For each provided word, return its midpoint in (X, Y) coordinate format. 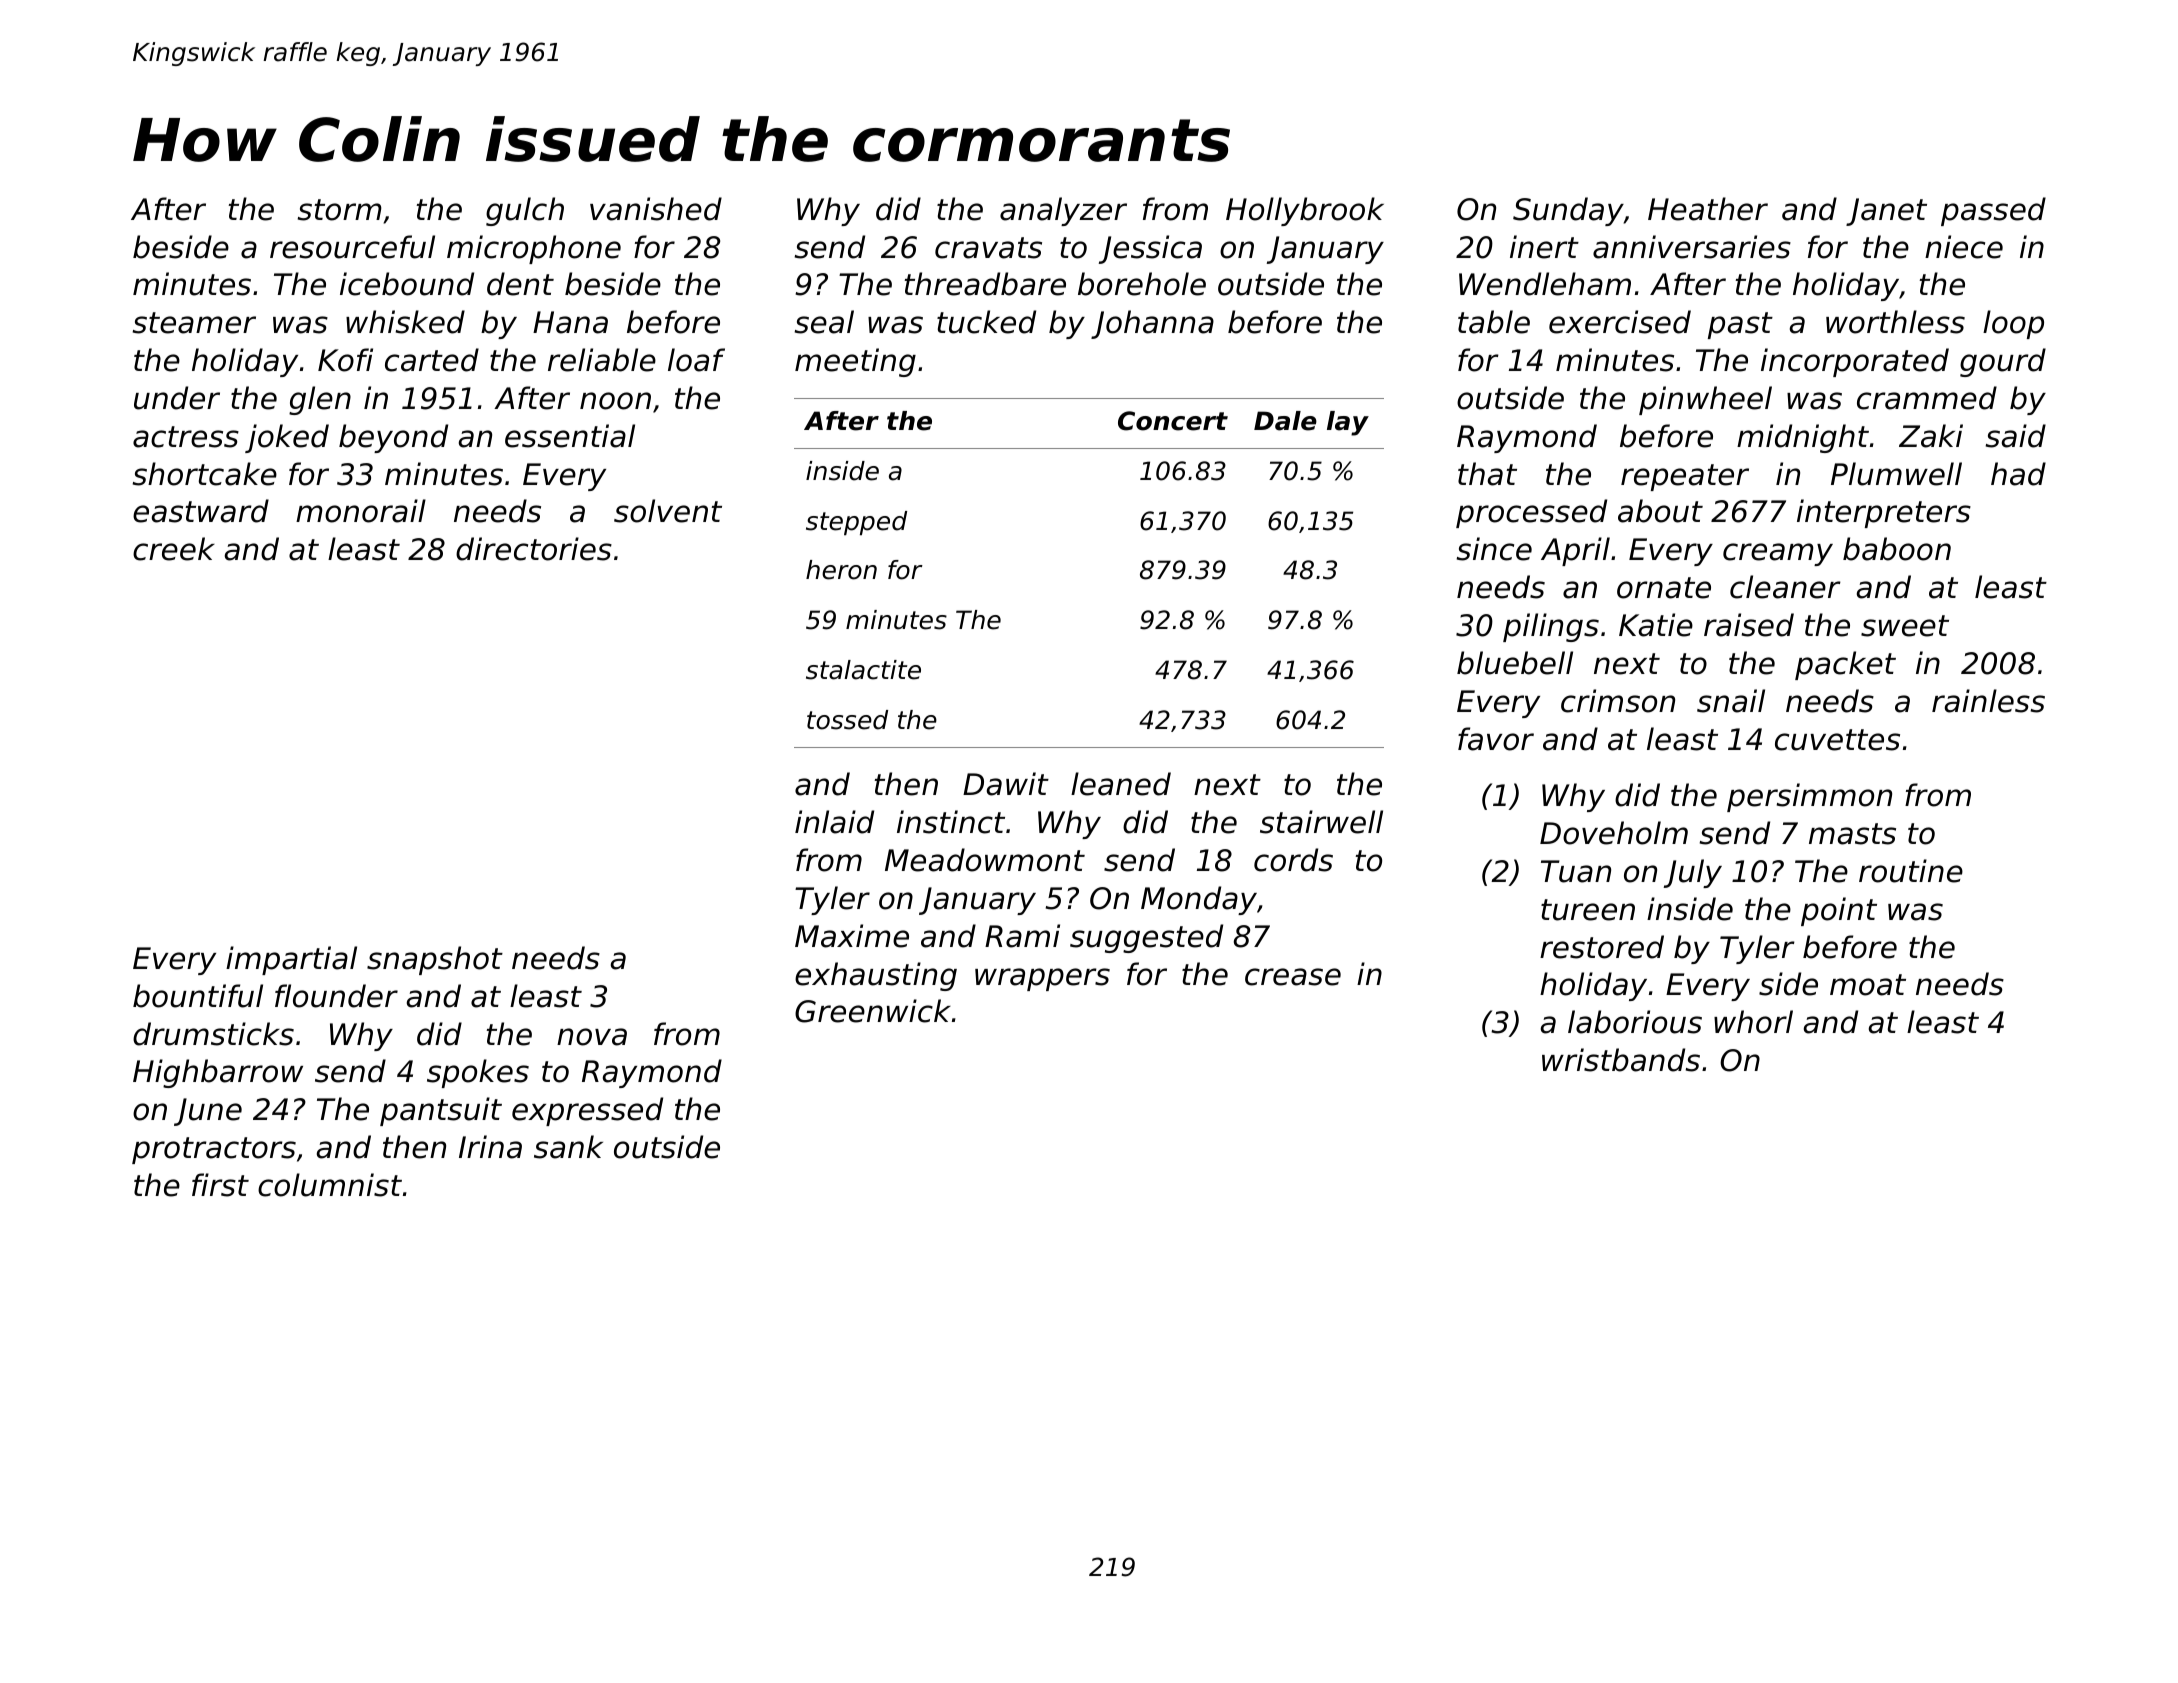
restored (1602, 947)
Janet (1886, 212)
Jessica (1150, 249)
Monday (1199, 900)
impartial (291, 960)
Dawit (1006, 784)
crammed (1927, 398)
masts (1852, 834)
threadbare (985, 284)
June (208, 1112)
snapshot (435, 960)
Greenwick (873, 1011)
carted (432, 360)
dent (520, 284)
